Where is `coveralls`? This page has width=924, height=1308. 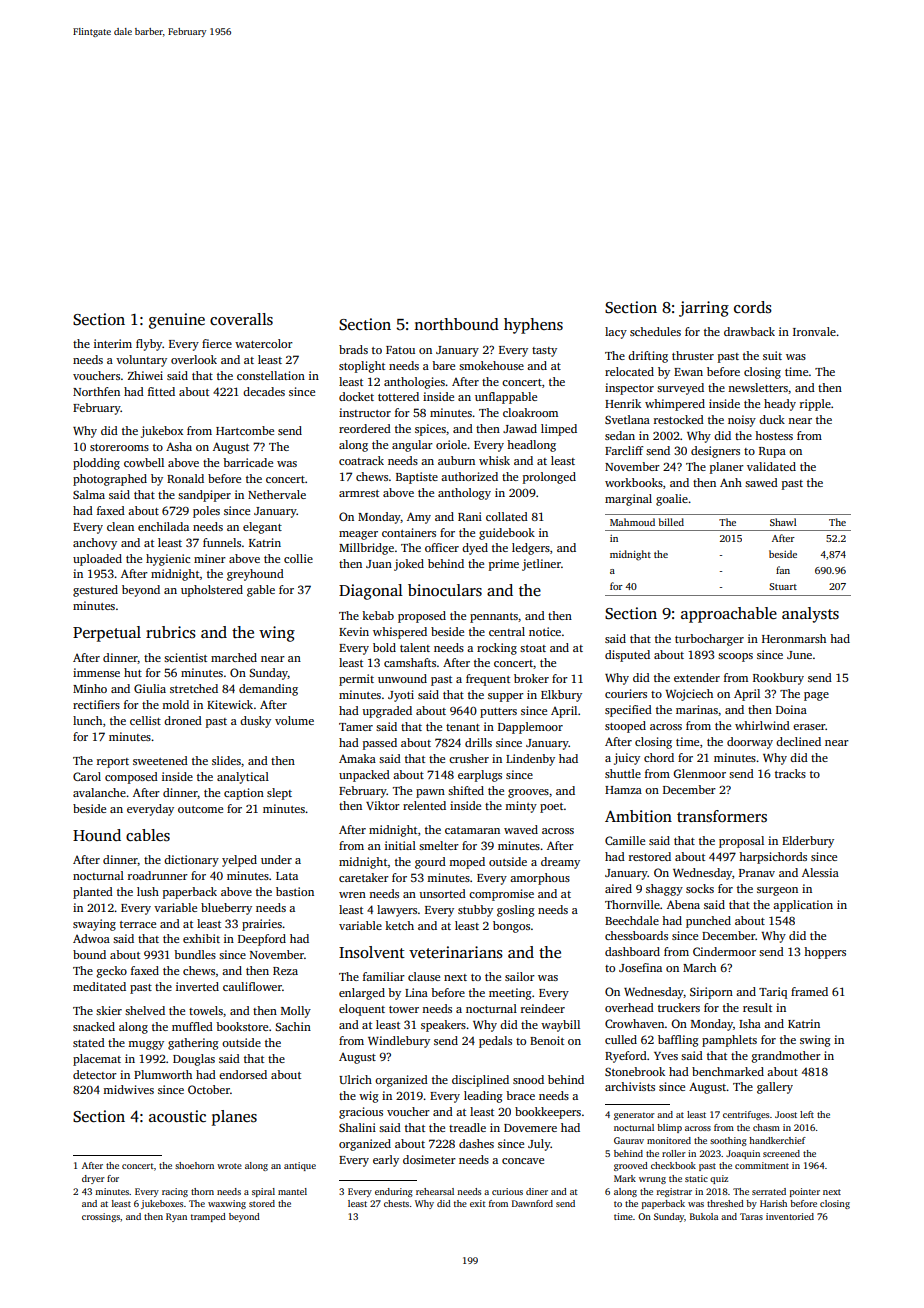 coveralls is located at coordinates (241, 319).
